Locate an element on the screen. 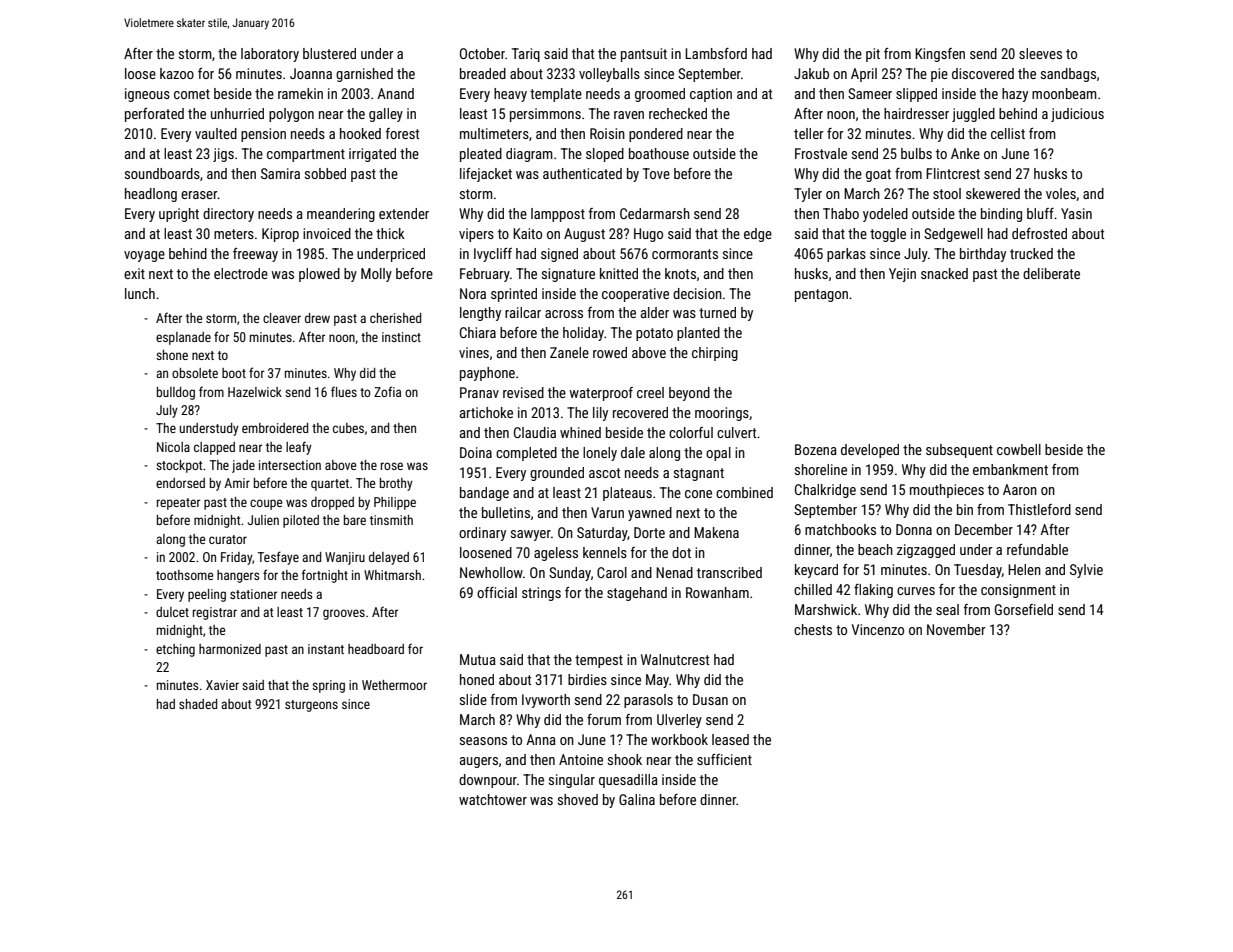 This screenshot has width=1233, height=952. voles is located at coordinates (1061, 193).
